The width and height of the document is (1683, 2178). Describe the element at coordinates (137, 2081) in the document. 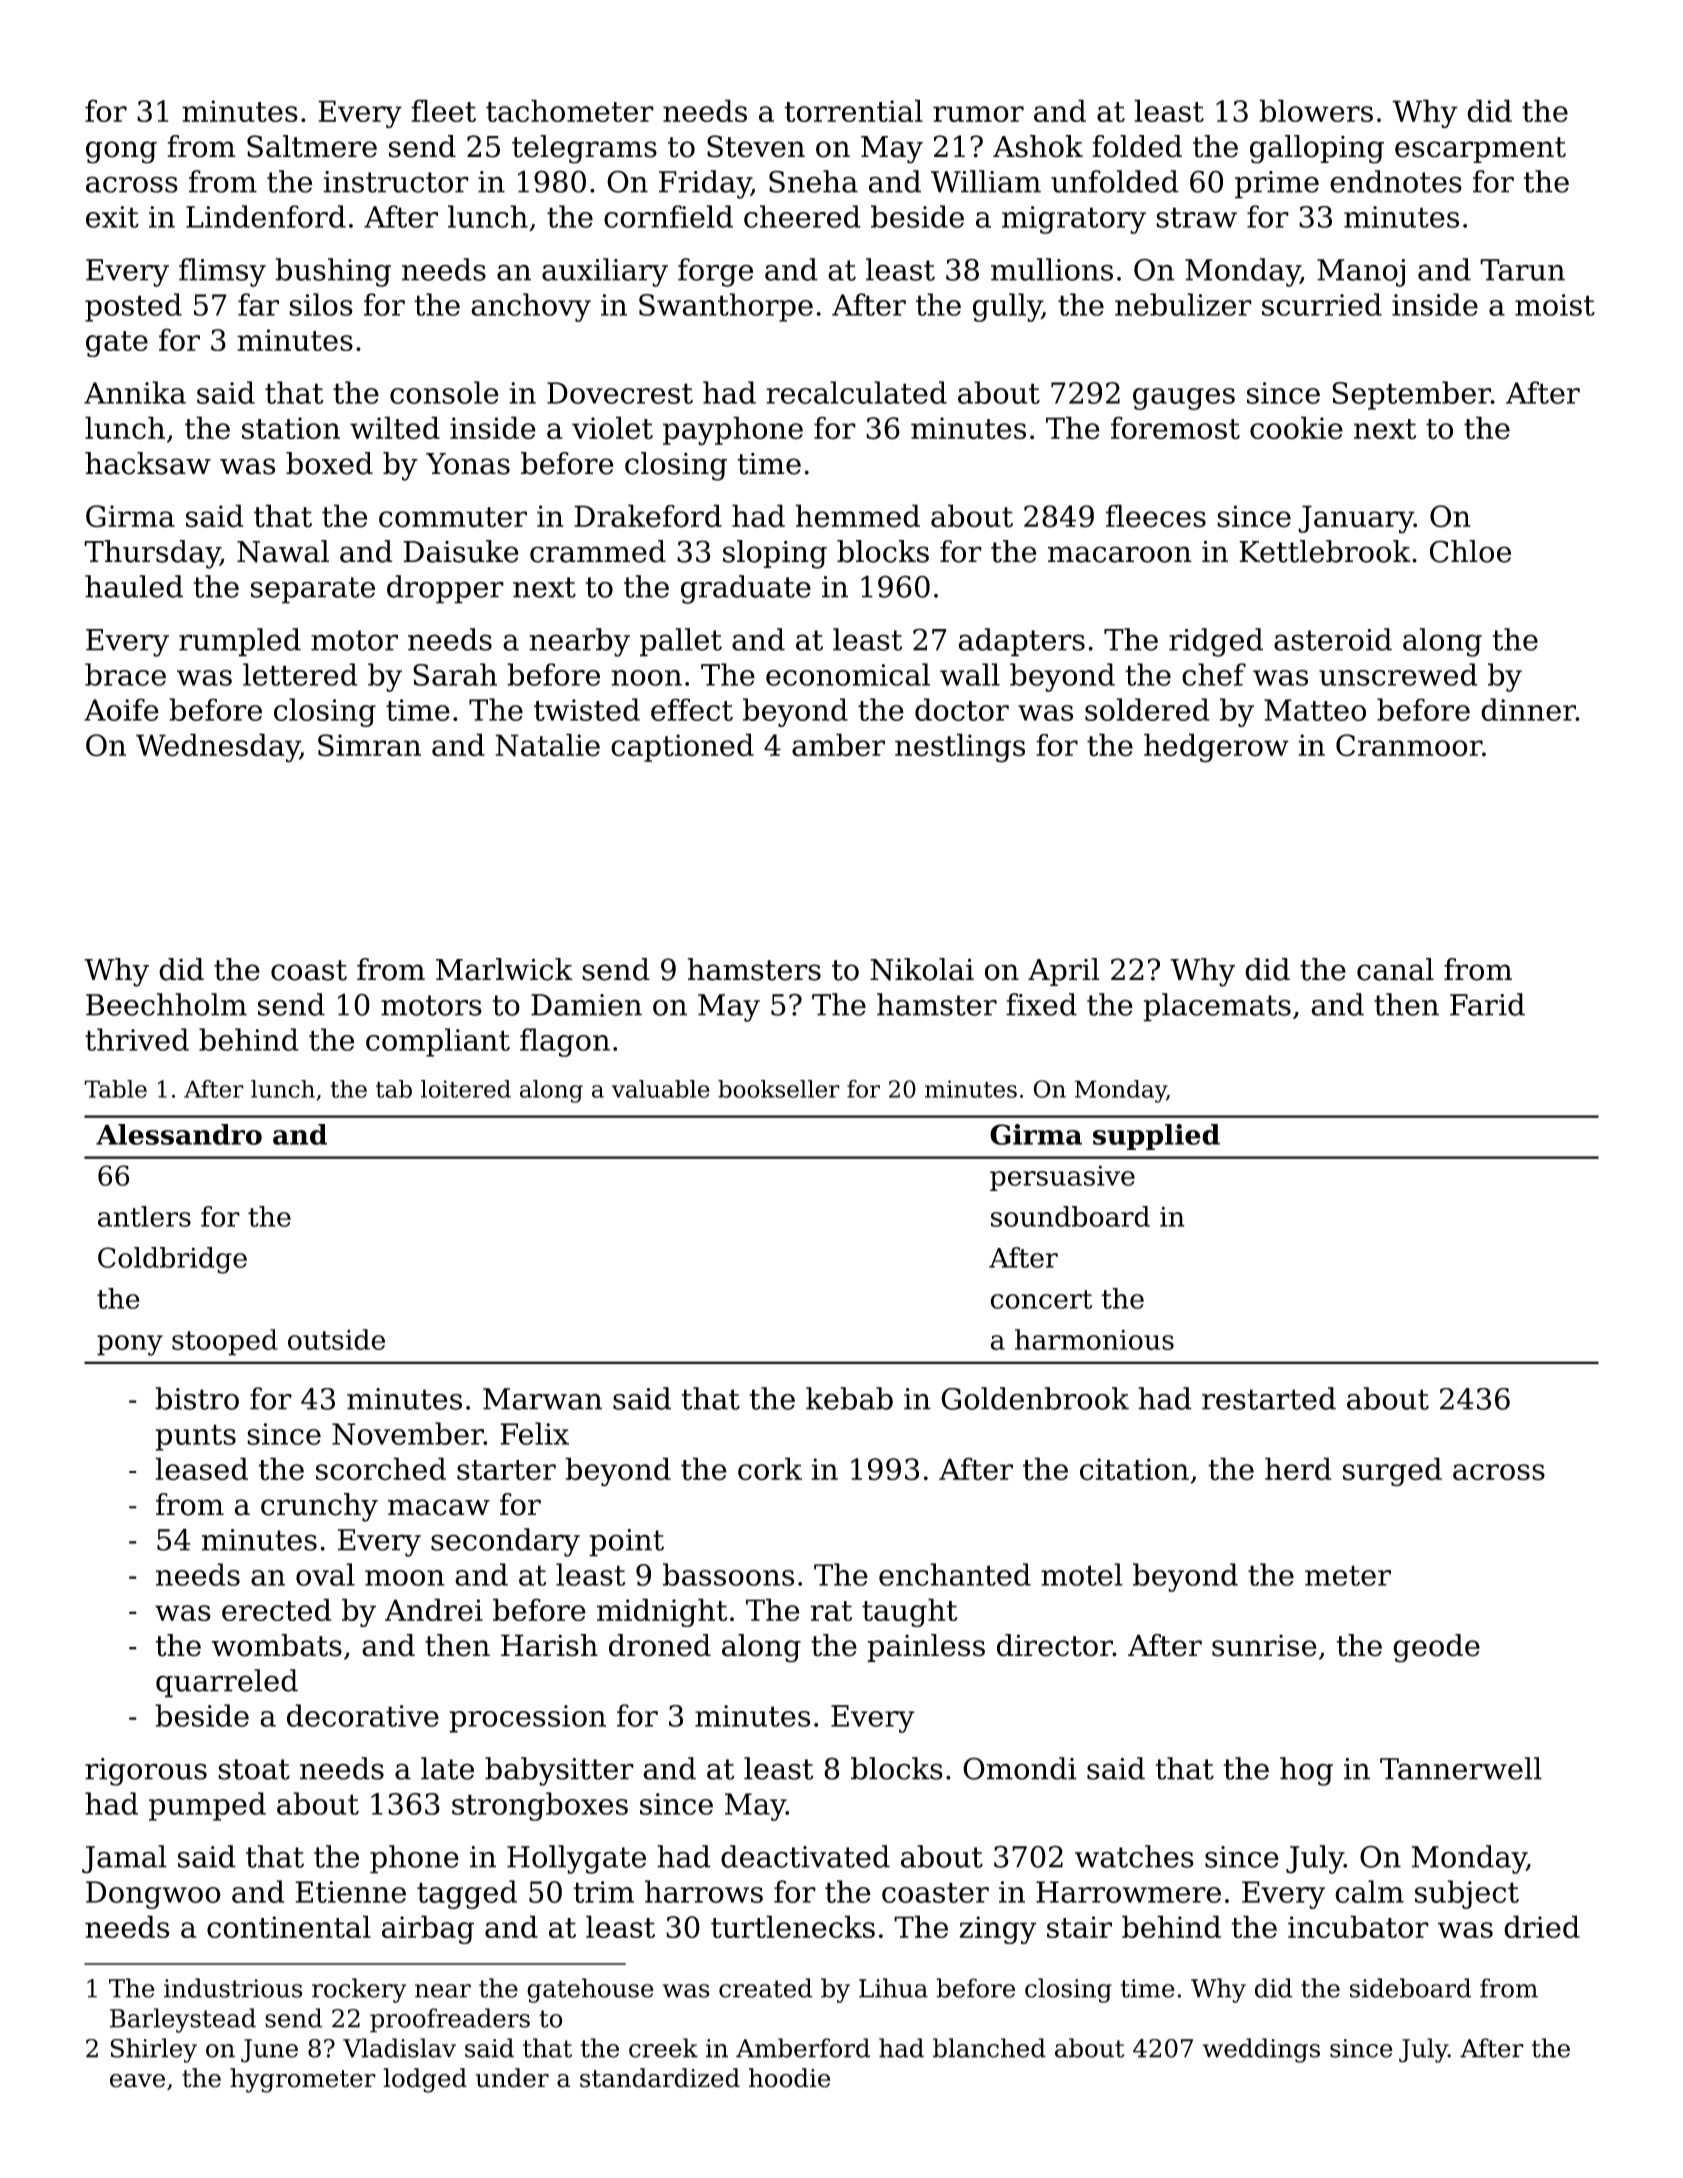

I see `eave` at that location.
